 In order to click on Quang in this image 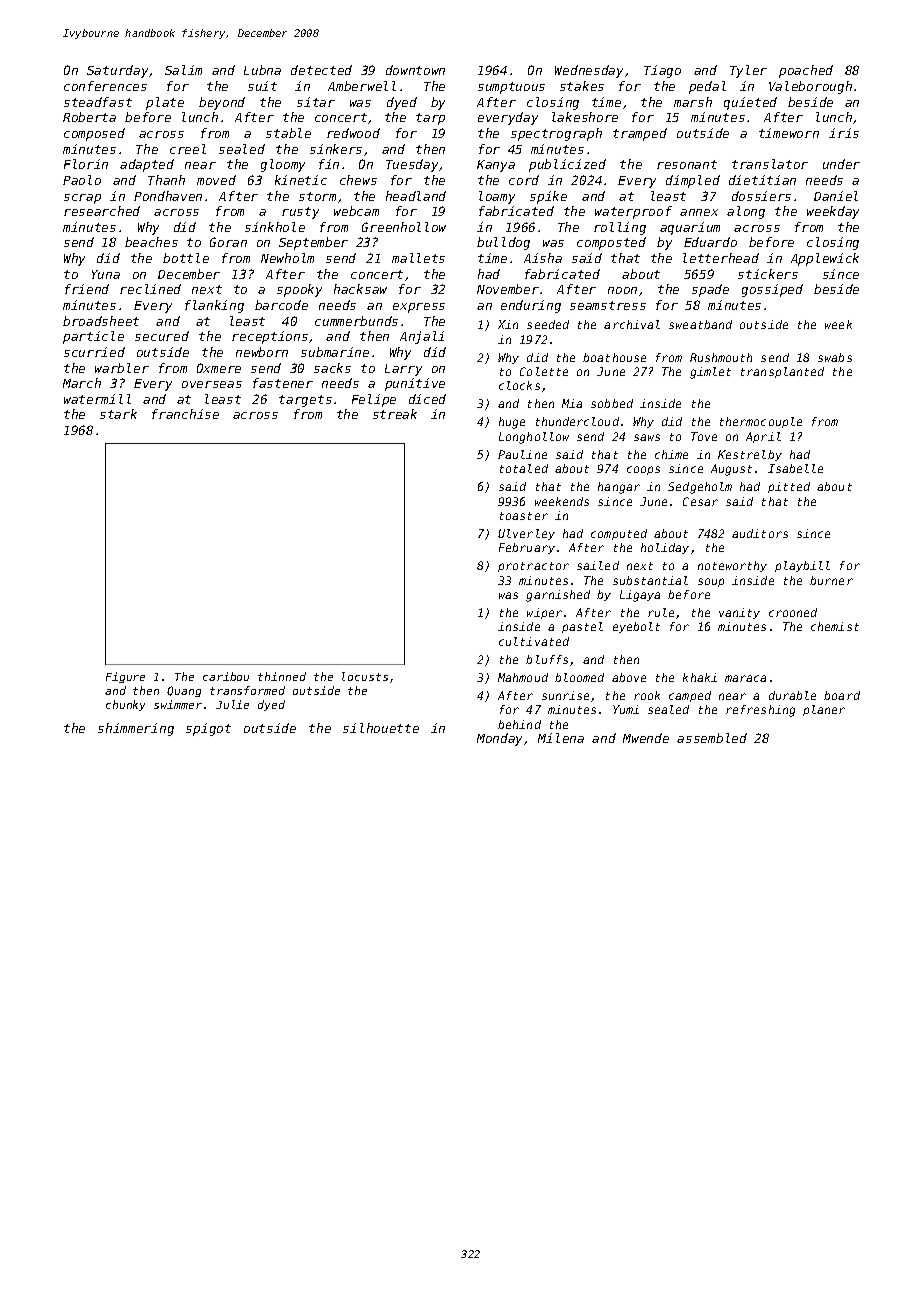, I will do `click(184, 691)`.
